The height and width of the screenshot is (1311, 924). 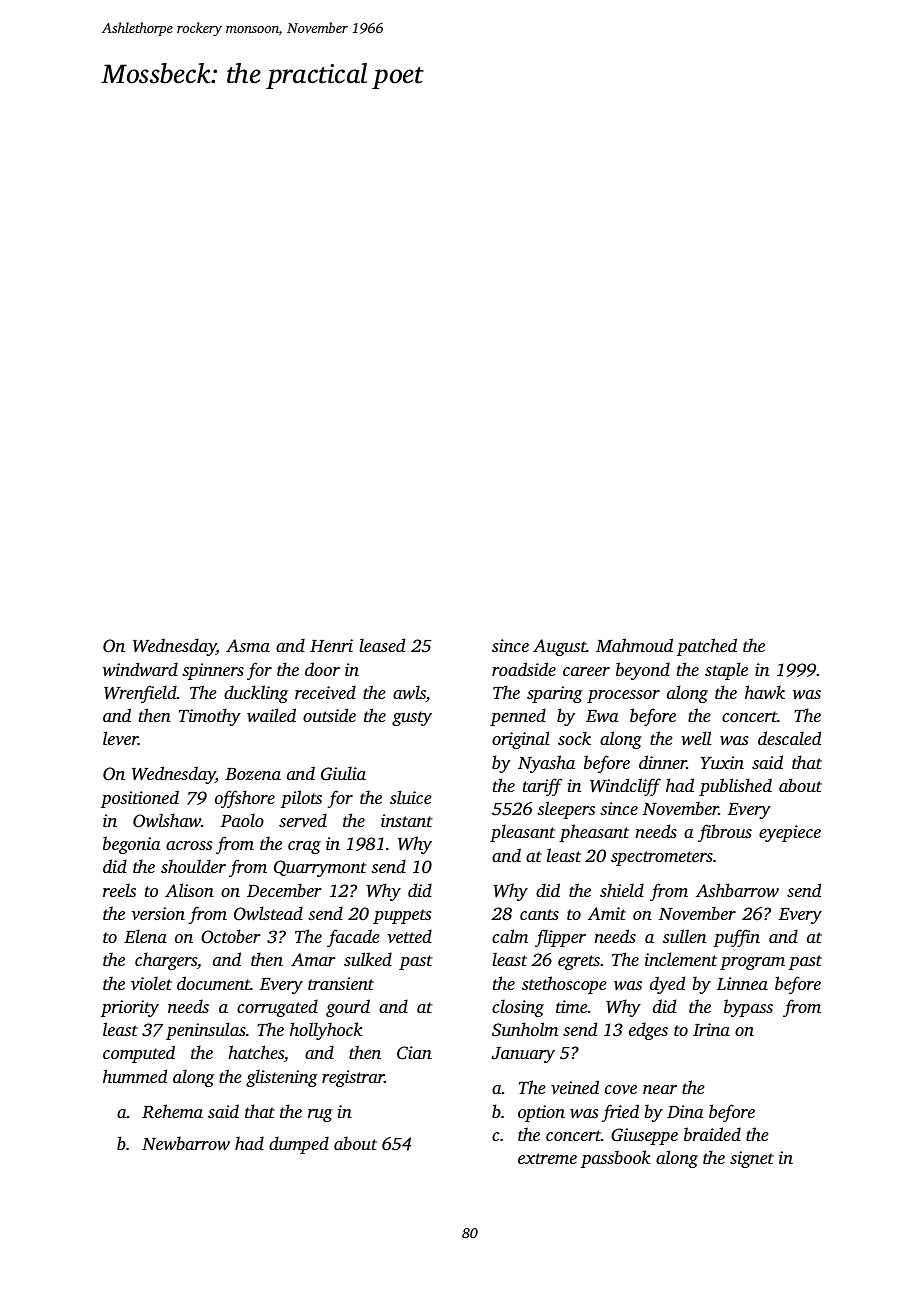 I want to click on inclement, so click(x=681, y=959).
